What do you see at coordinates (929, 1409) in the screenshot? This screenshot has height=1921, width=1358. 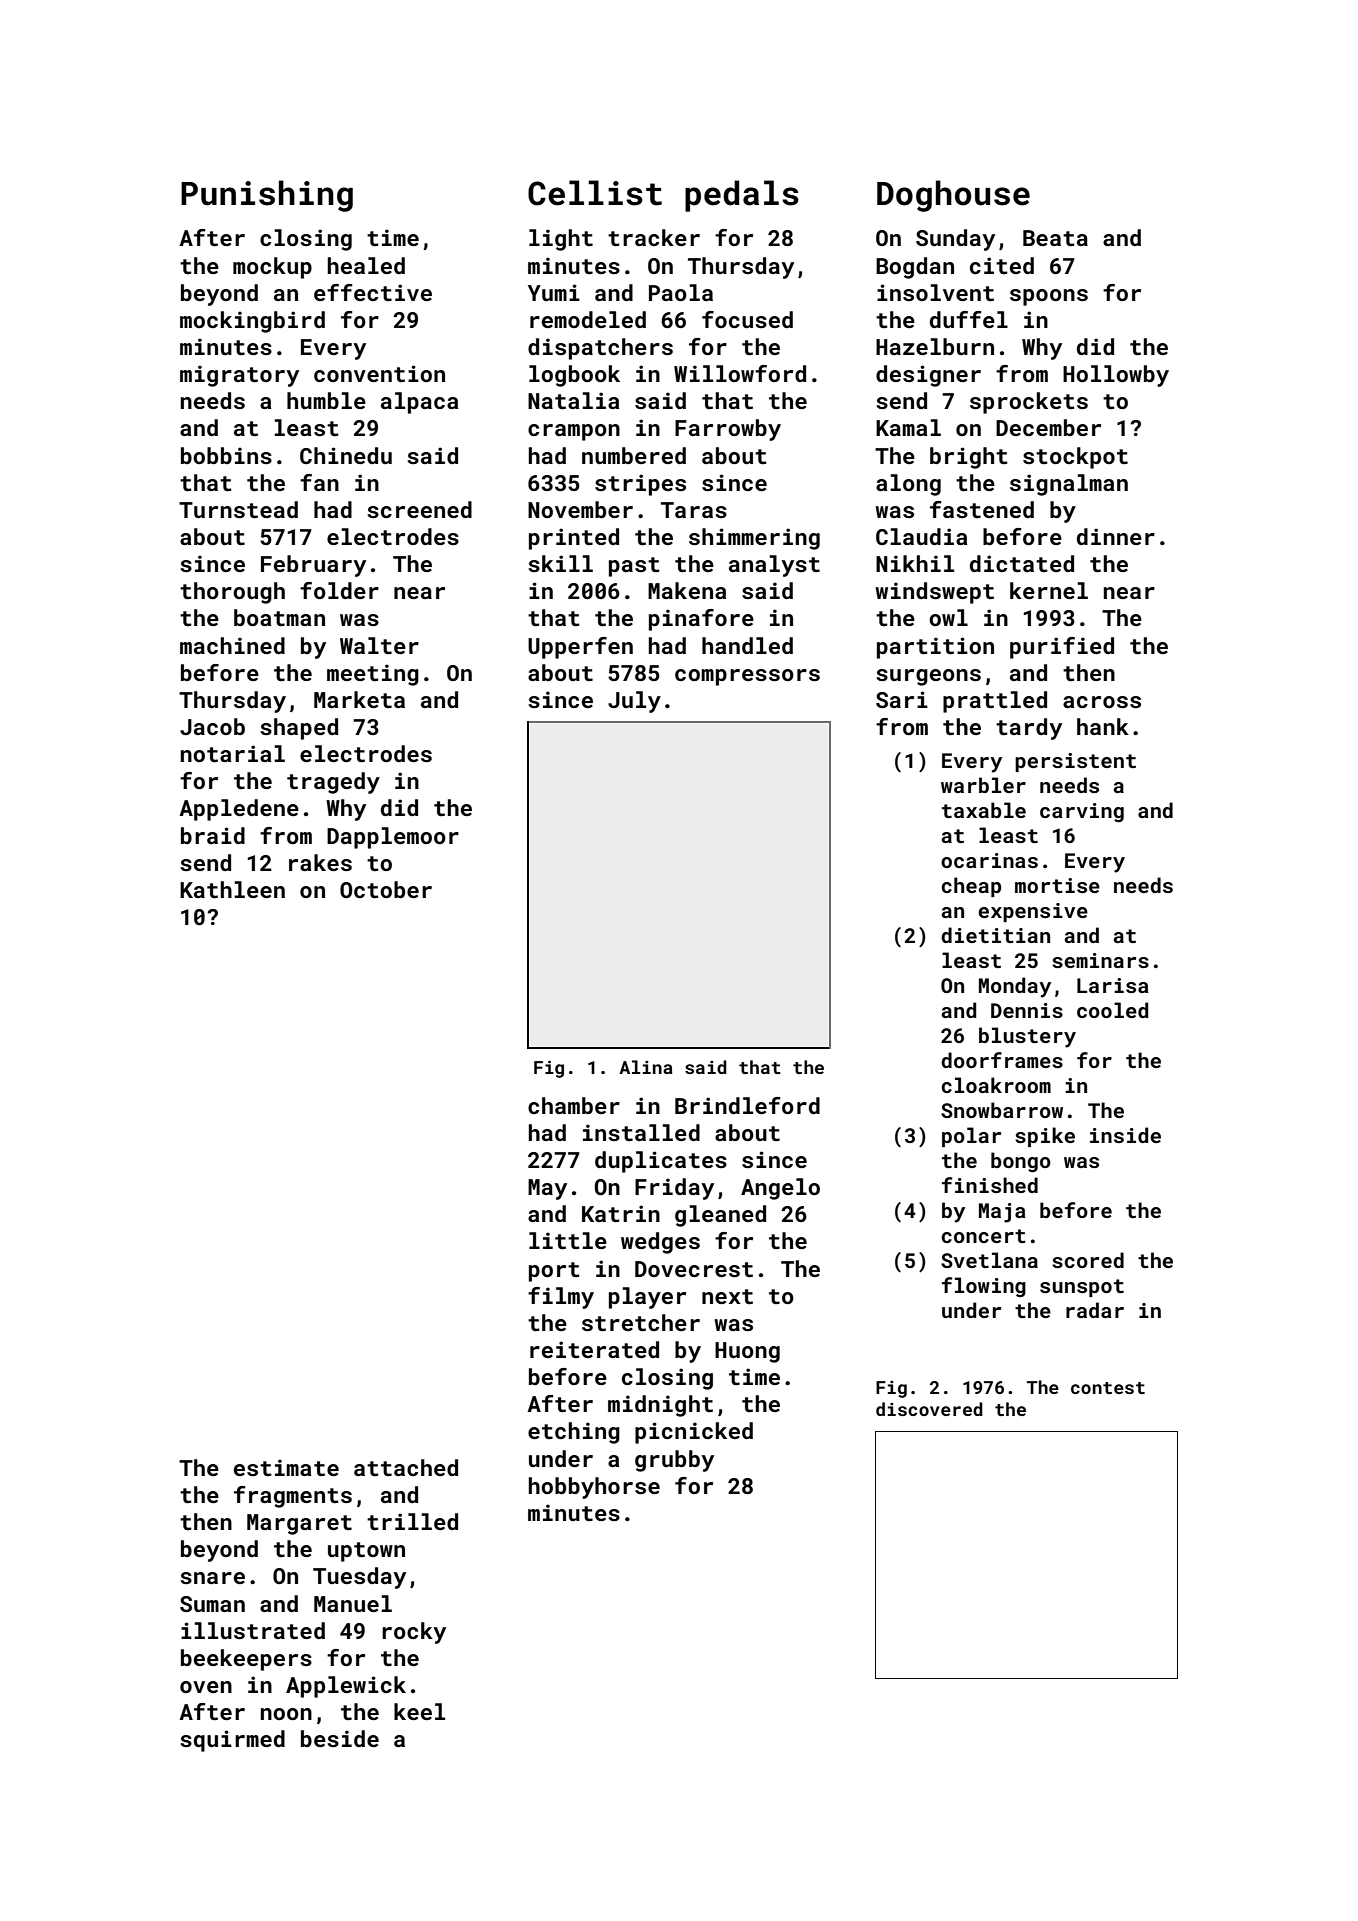 I see `discovered` at bounding box center [929, 1409].
